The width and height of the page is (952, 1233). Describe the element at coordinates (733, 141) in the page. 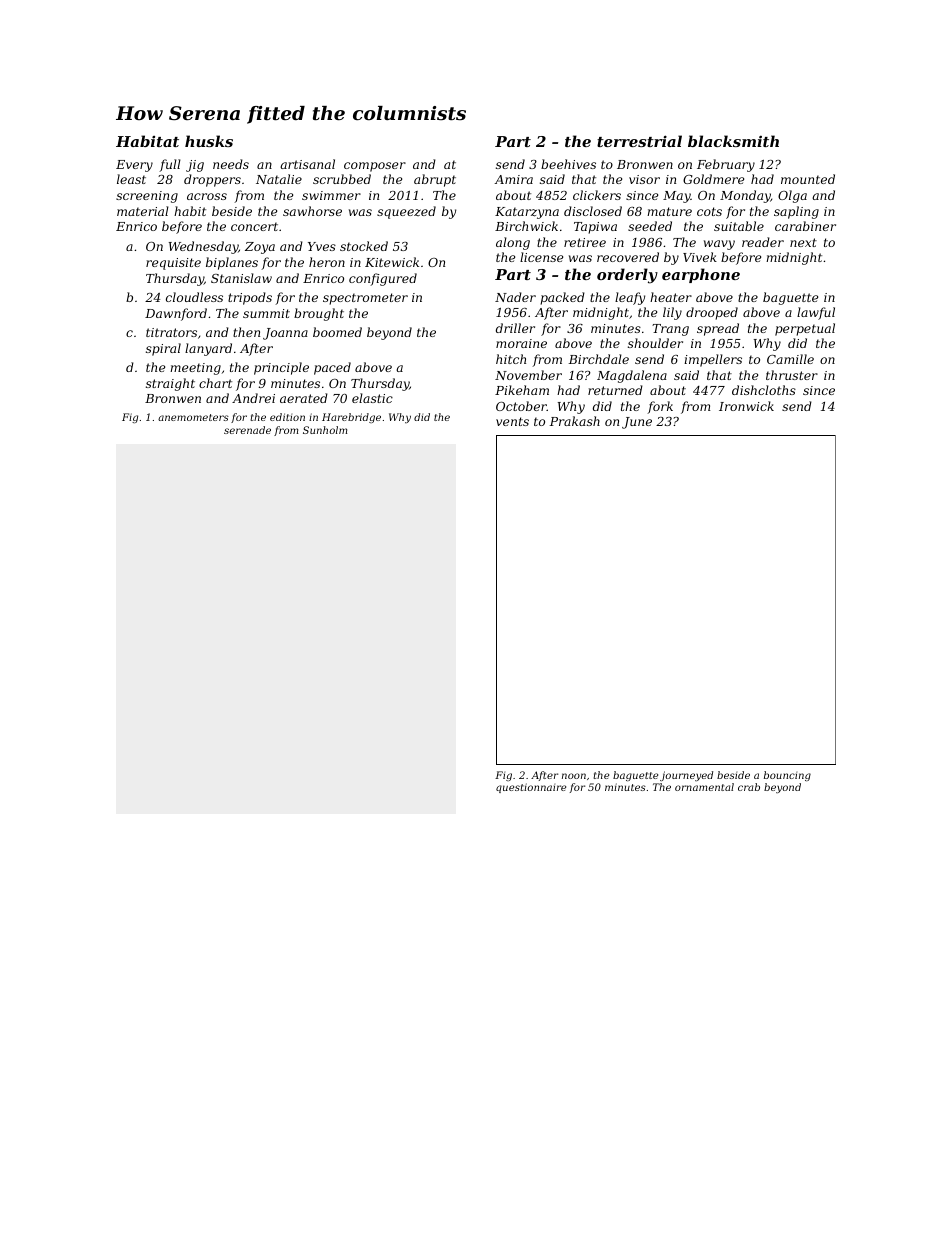

I see `blacksmith` at that location.
